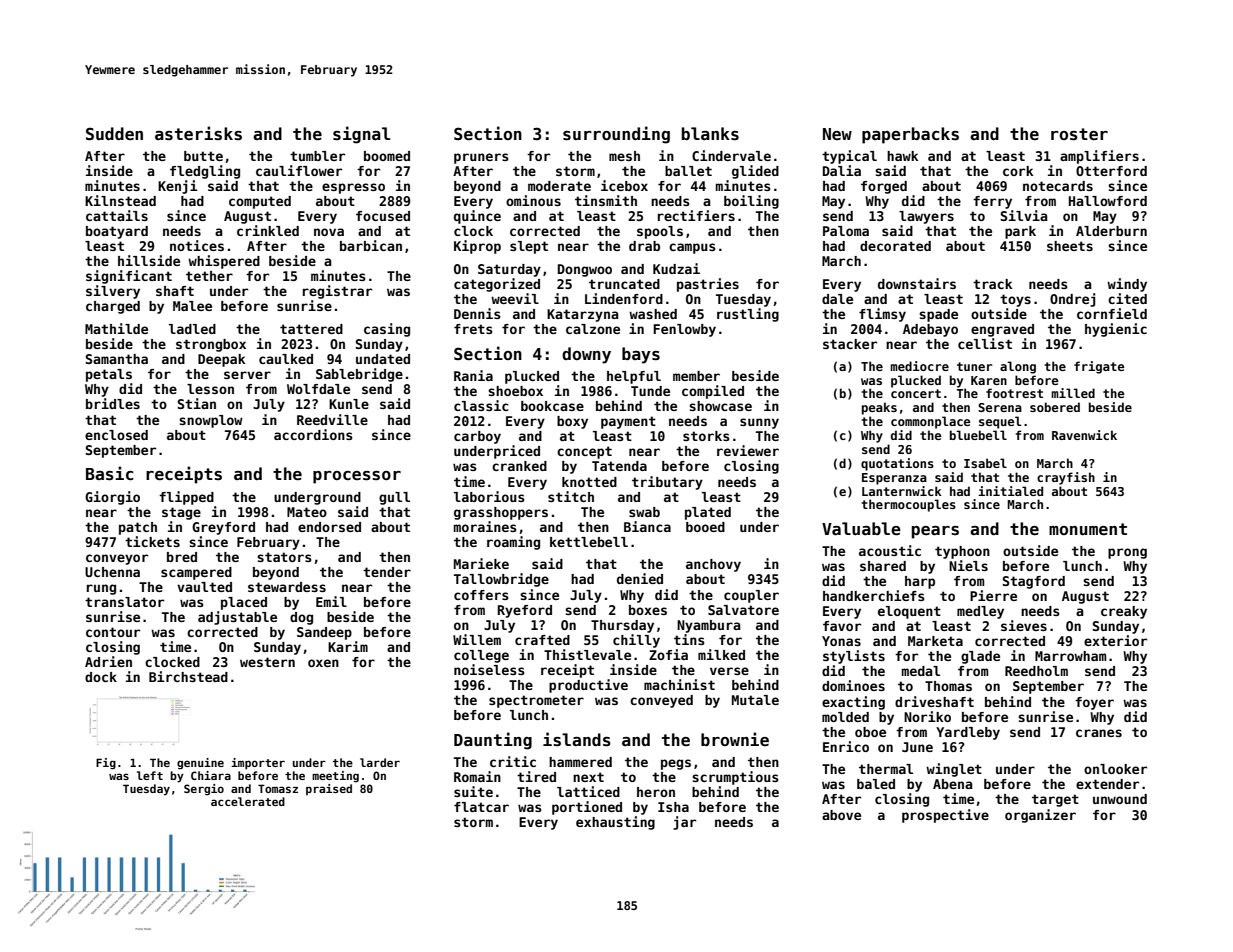 The image size is (1233, 952). I want to click on swab, so click(644, 512).
